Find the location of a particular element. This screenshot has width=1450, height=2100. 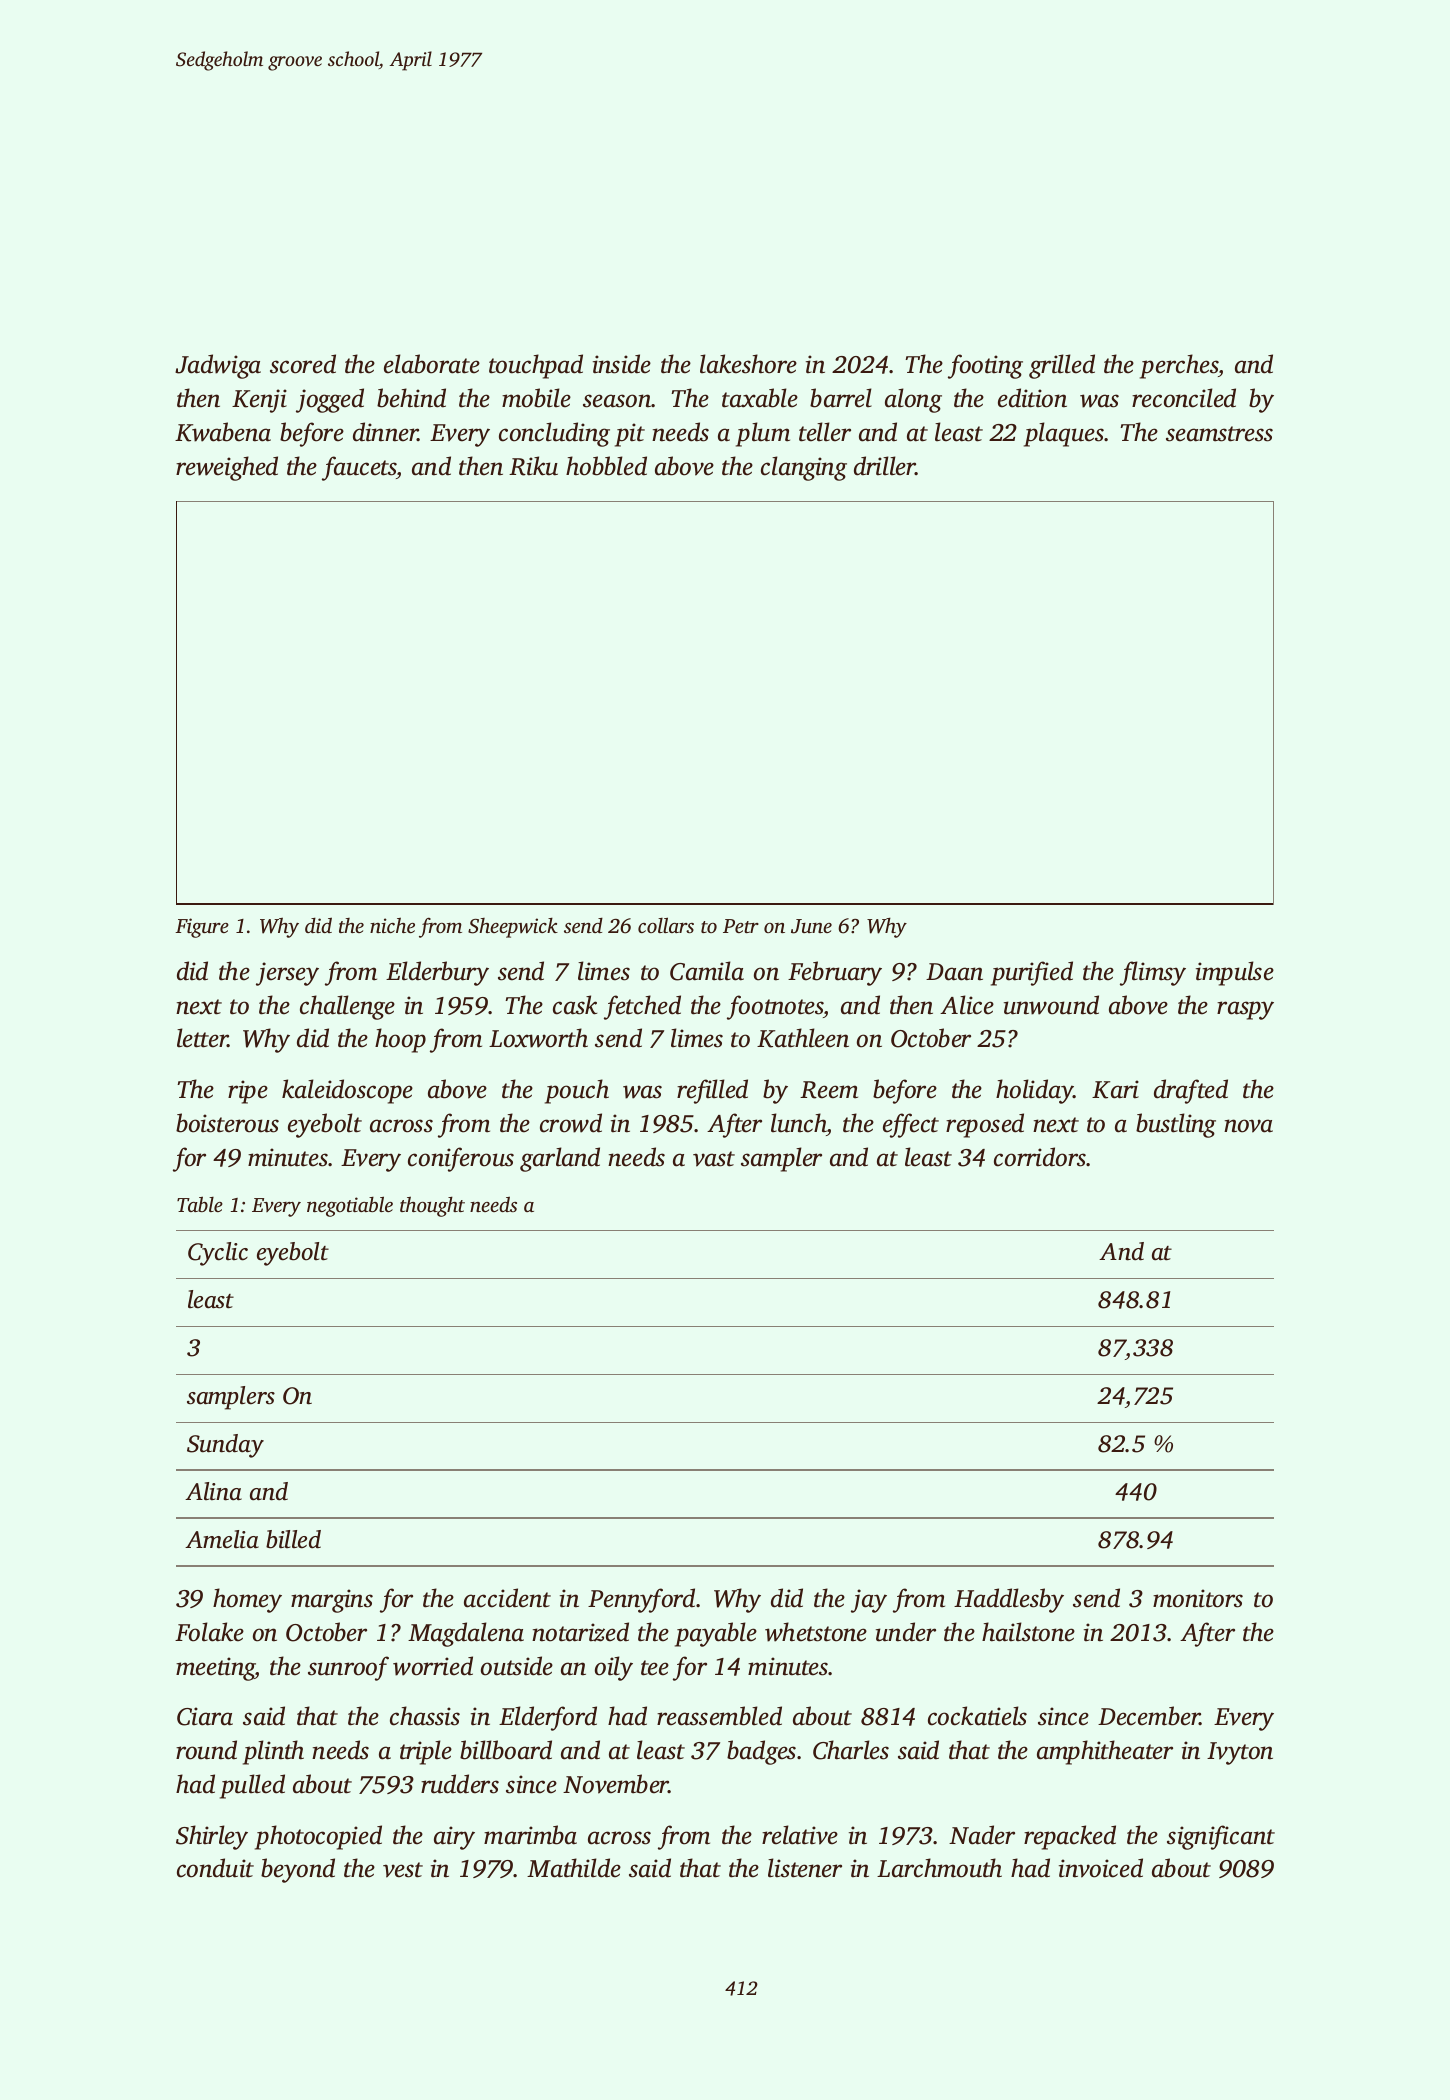

meeting is located at coordinates (215, 1669).
